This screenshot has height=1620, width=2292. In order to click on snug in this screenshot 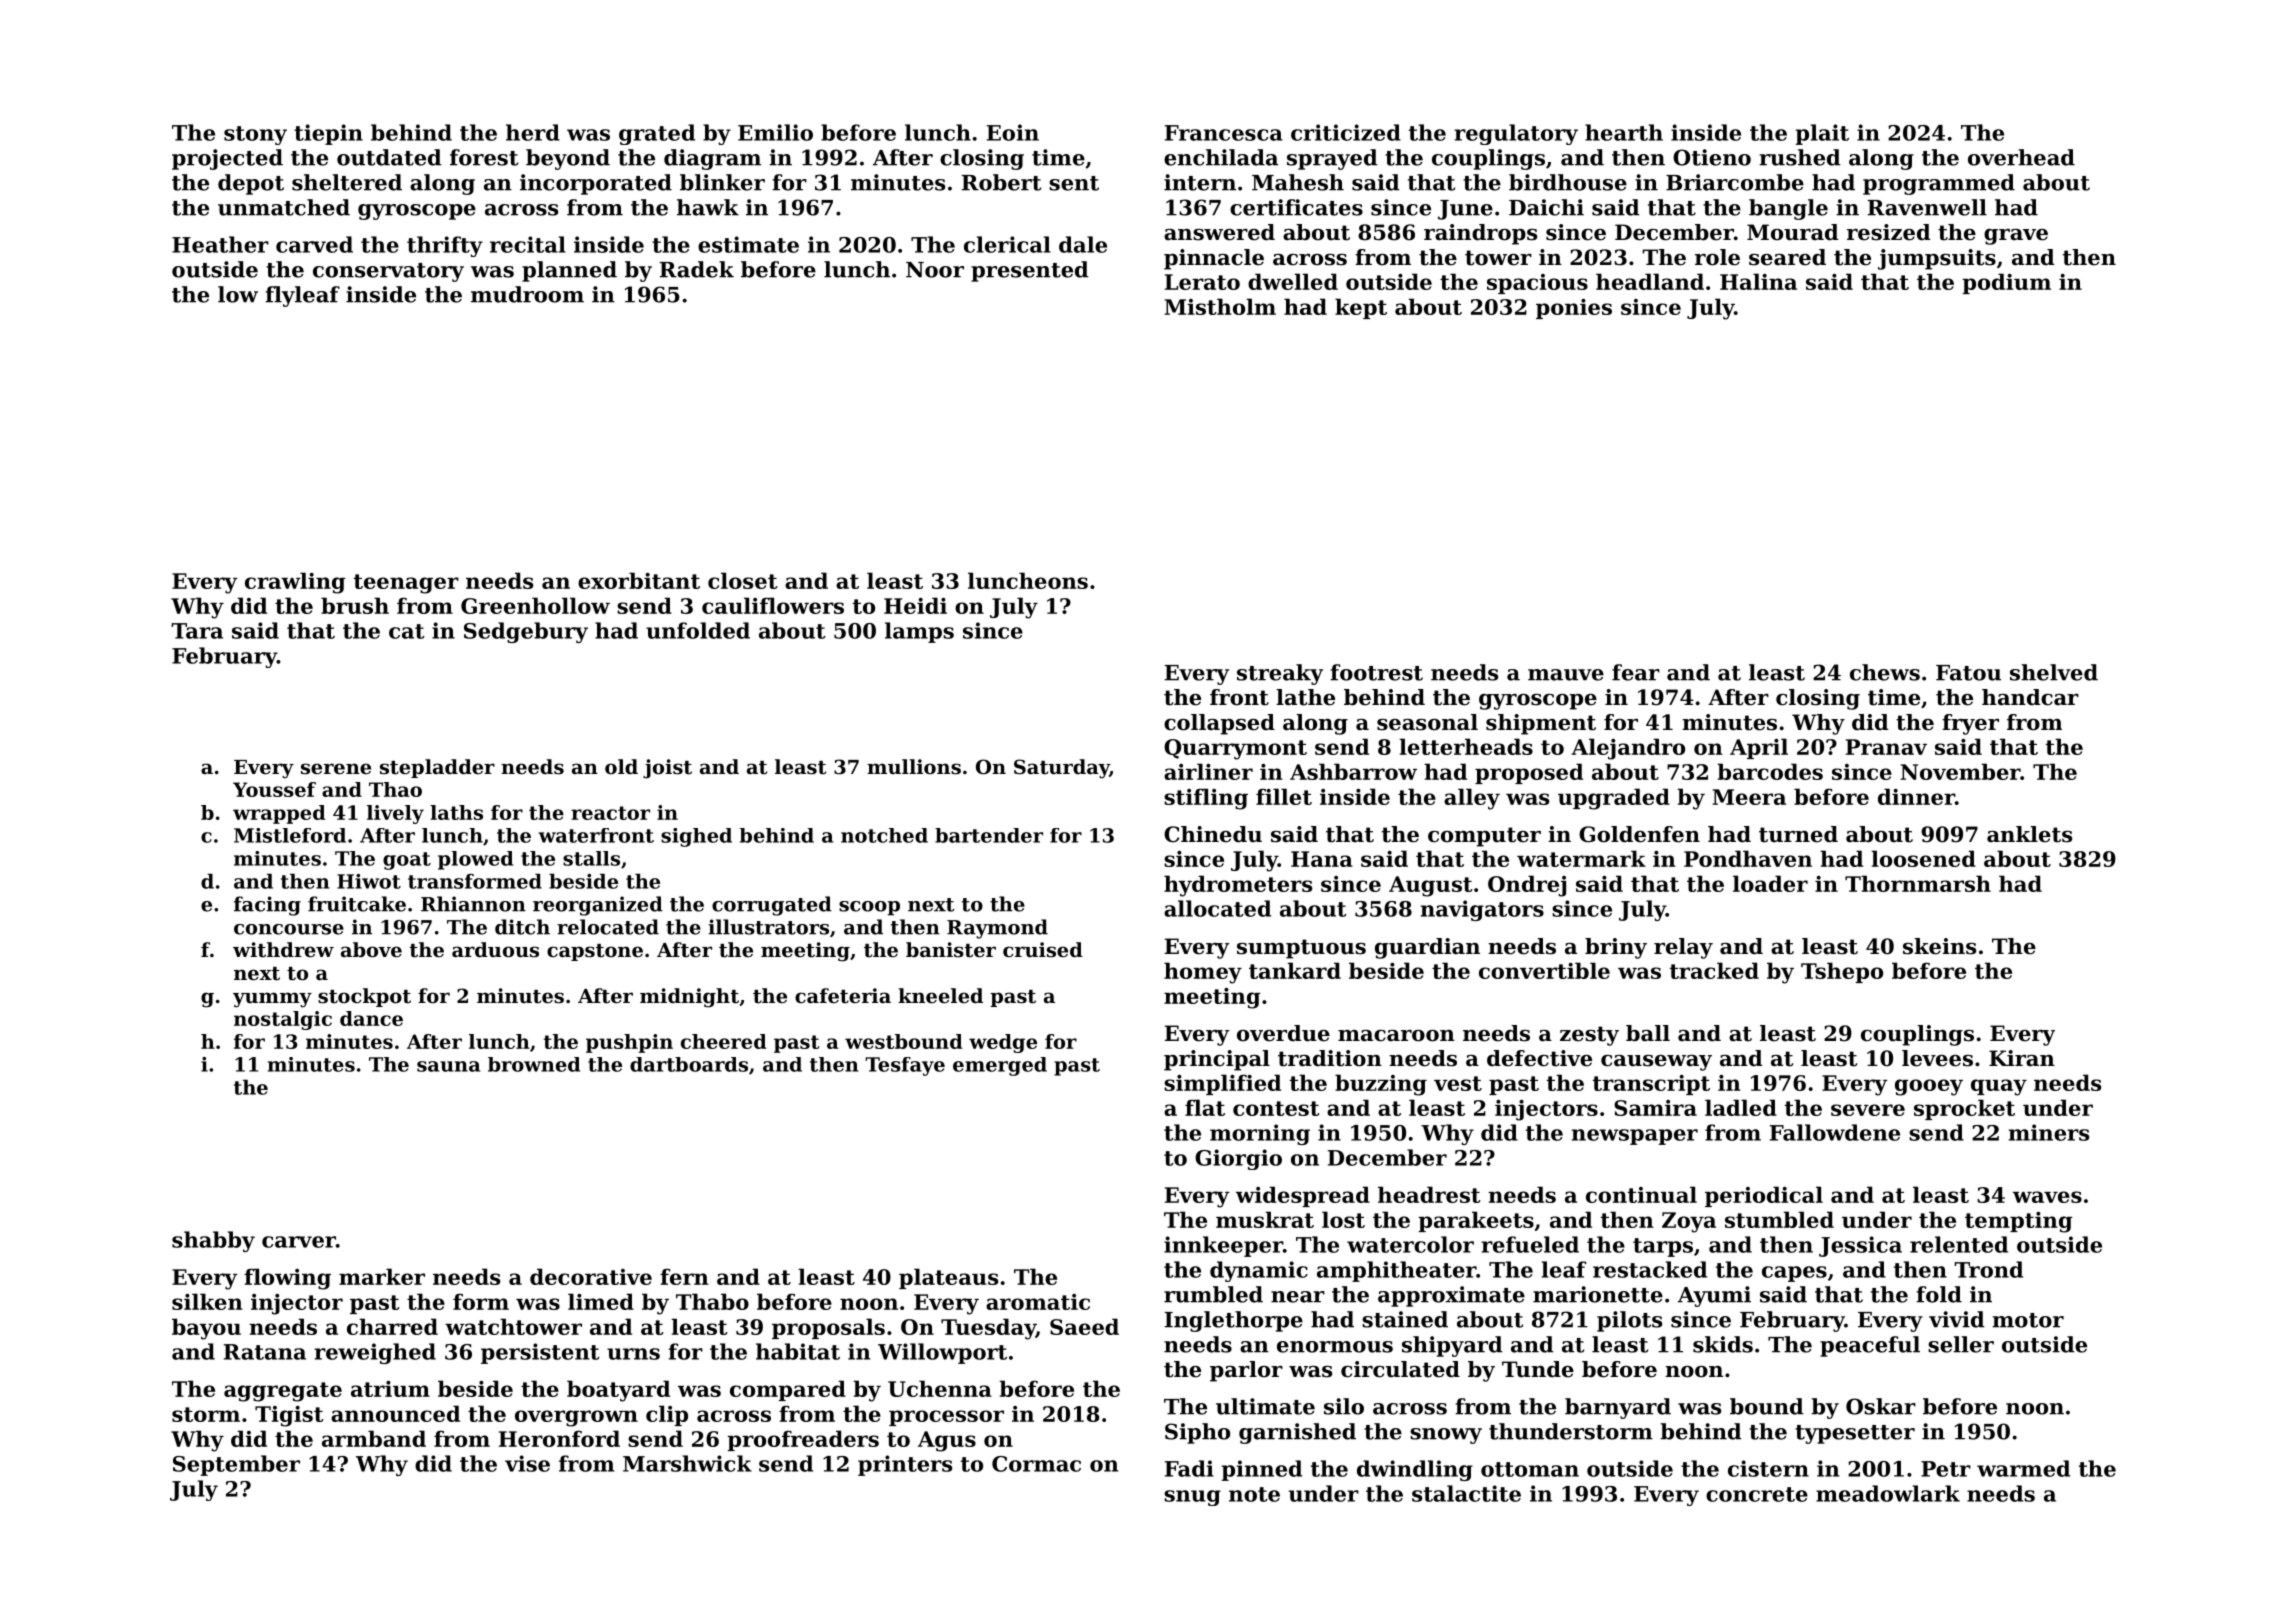, I will do `click(1192, 1498)`.
